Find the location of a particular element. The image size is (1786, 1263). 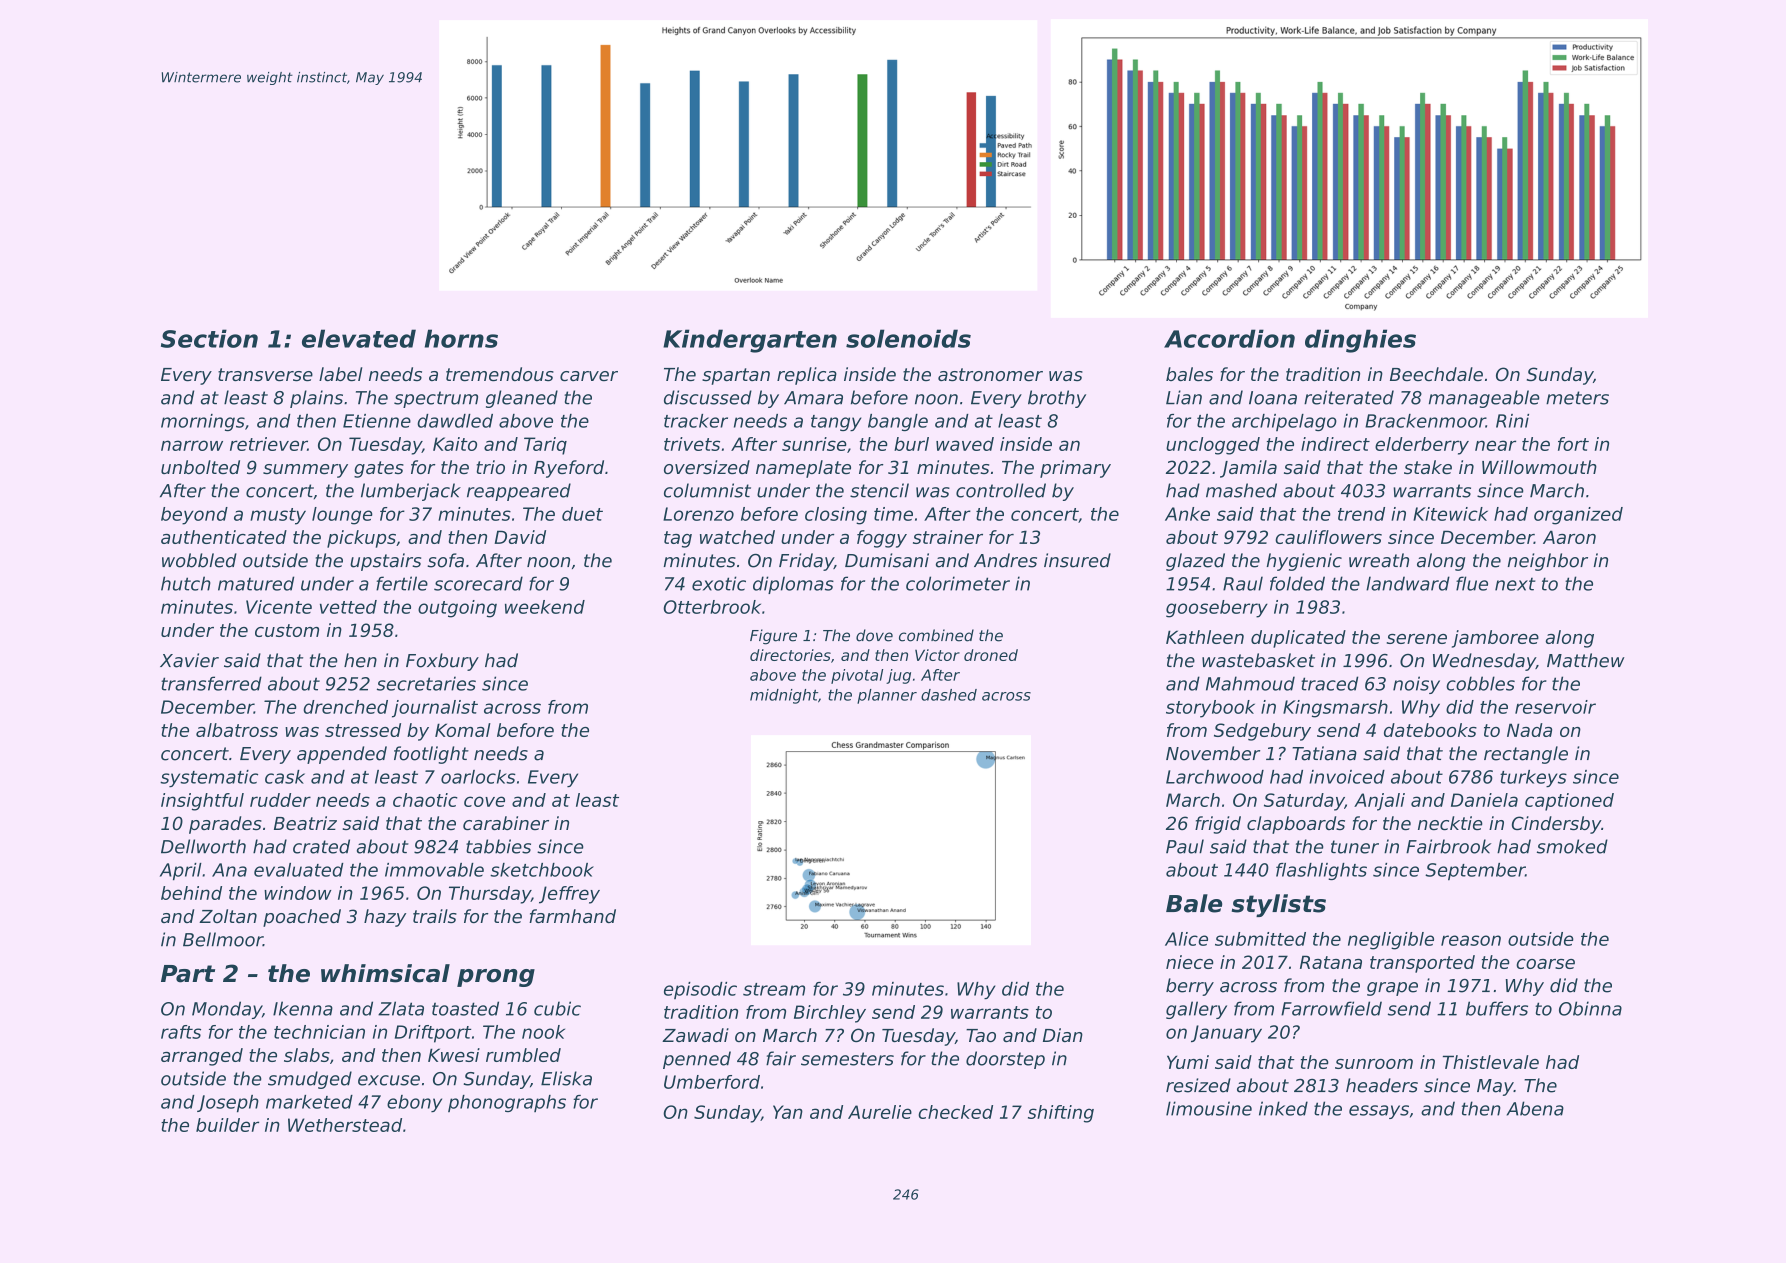

Xavier is located at coordinates (189, 660).
